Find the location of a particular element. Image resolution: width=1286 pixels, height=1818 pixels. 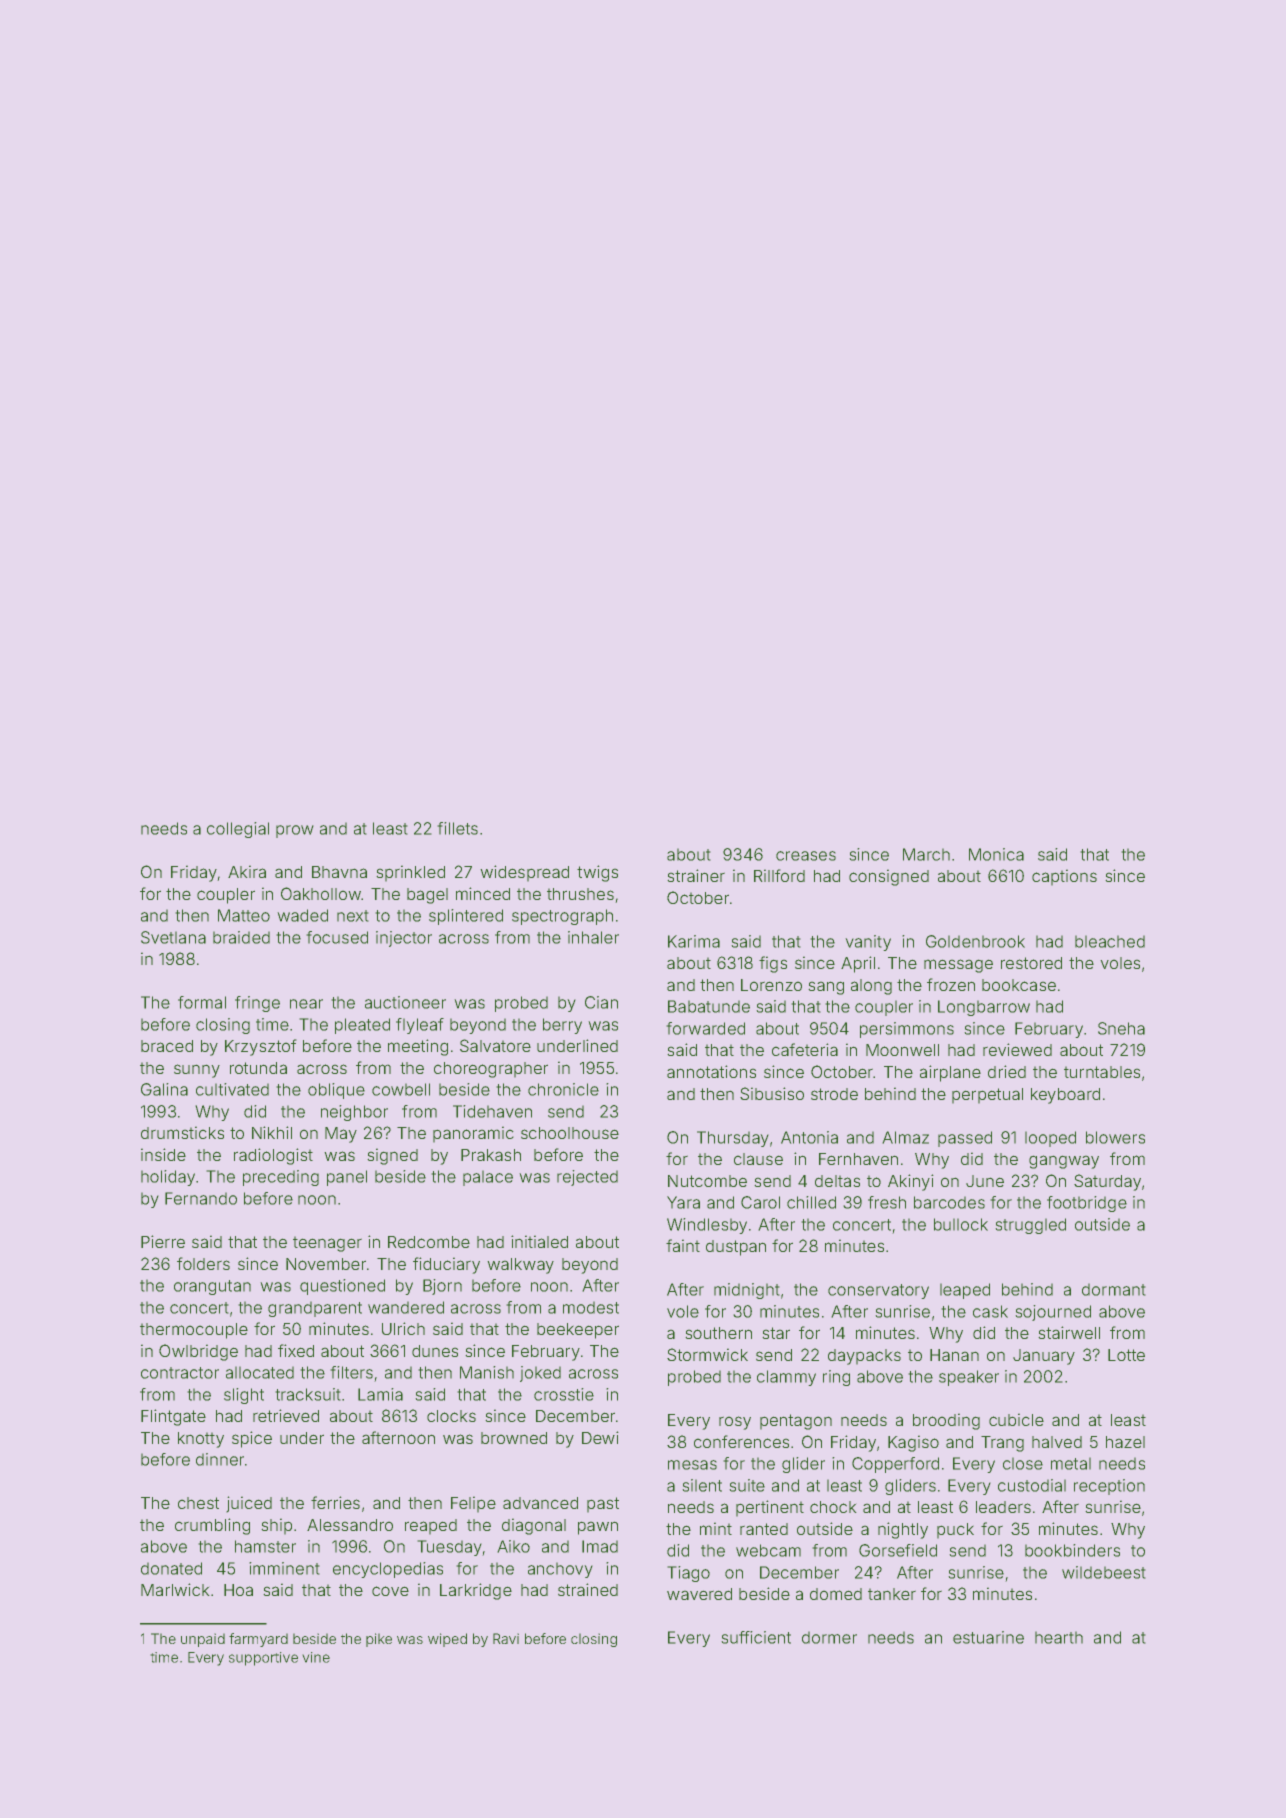

June is located at coordinates (985, 1181).
